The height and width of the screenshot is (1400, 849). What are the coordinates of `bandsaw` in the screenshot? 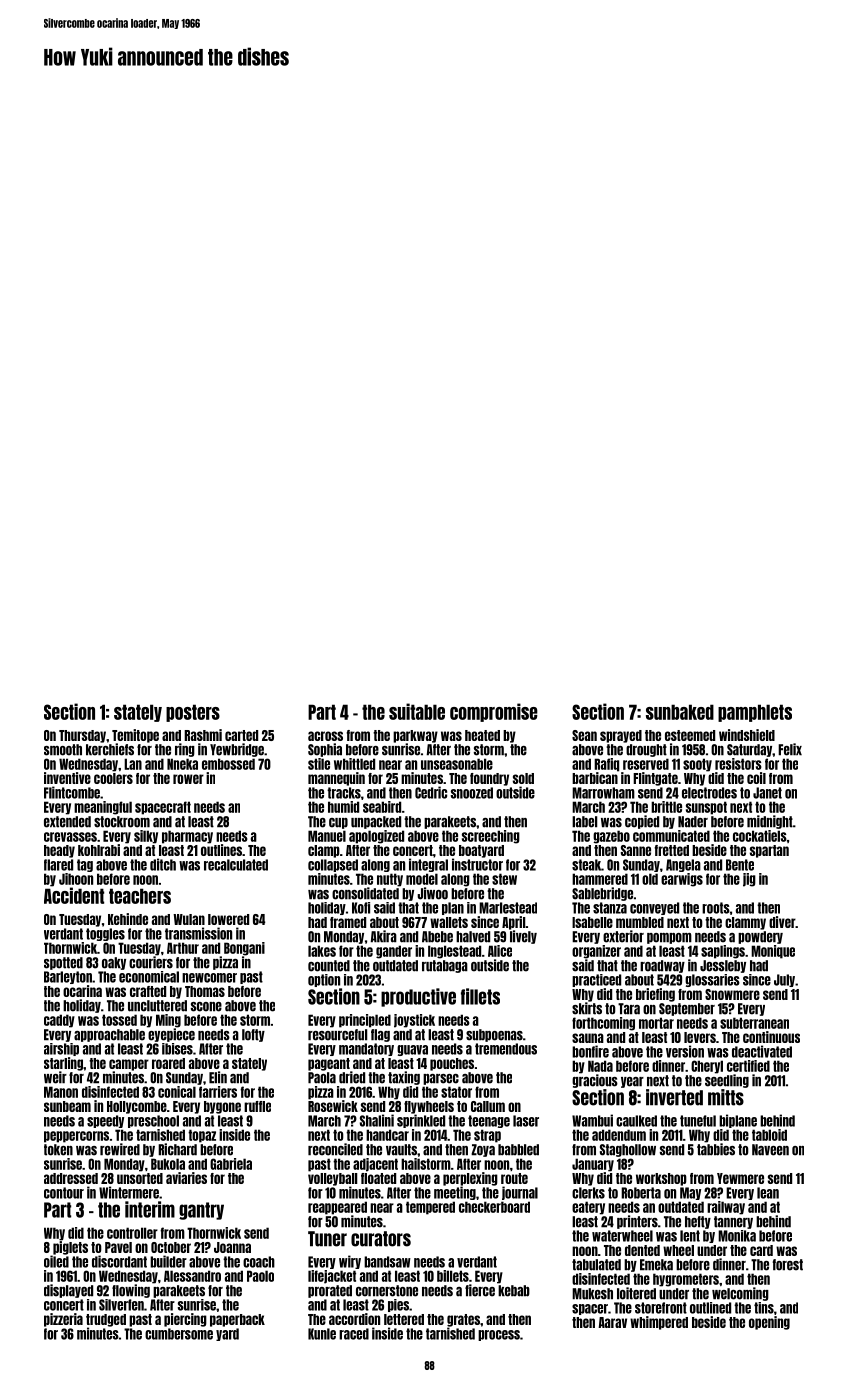 It's located at (387, 1262).
